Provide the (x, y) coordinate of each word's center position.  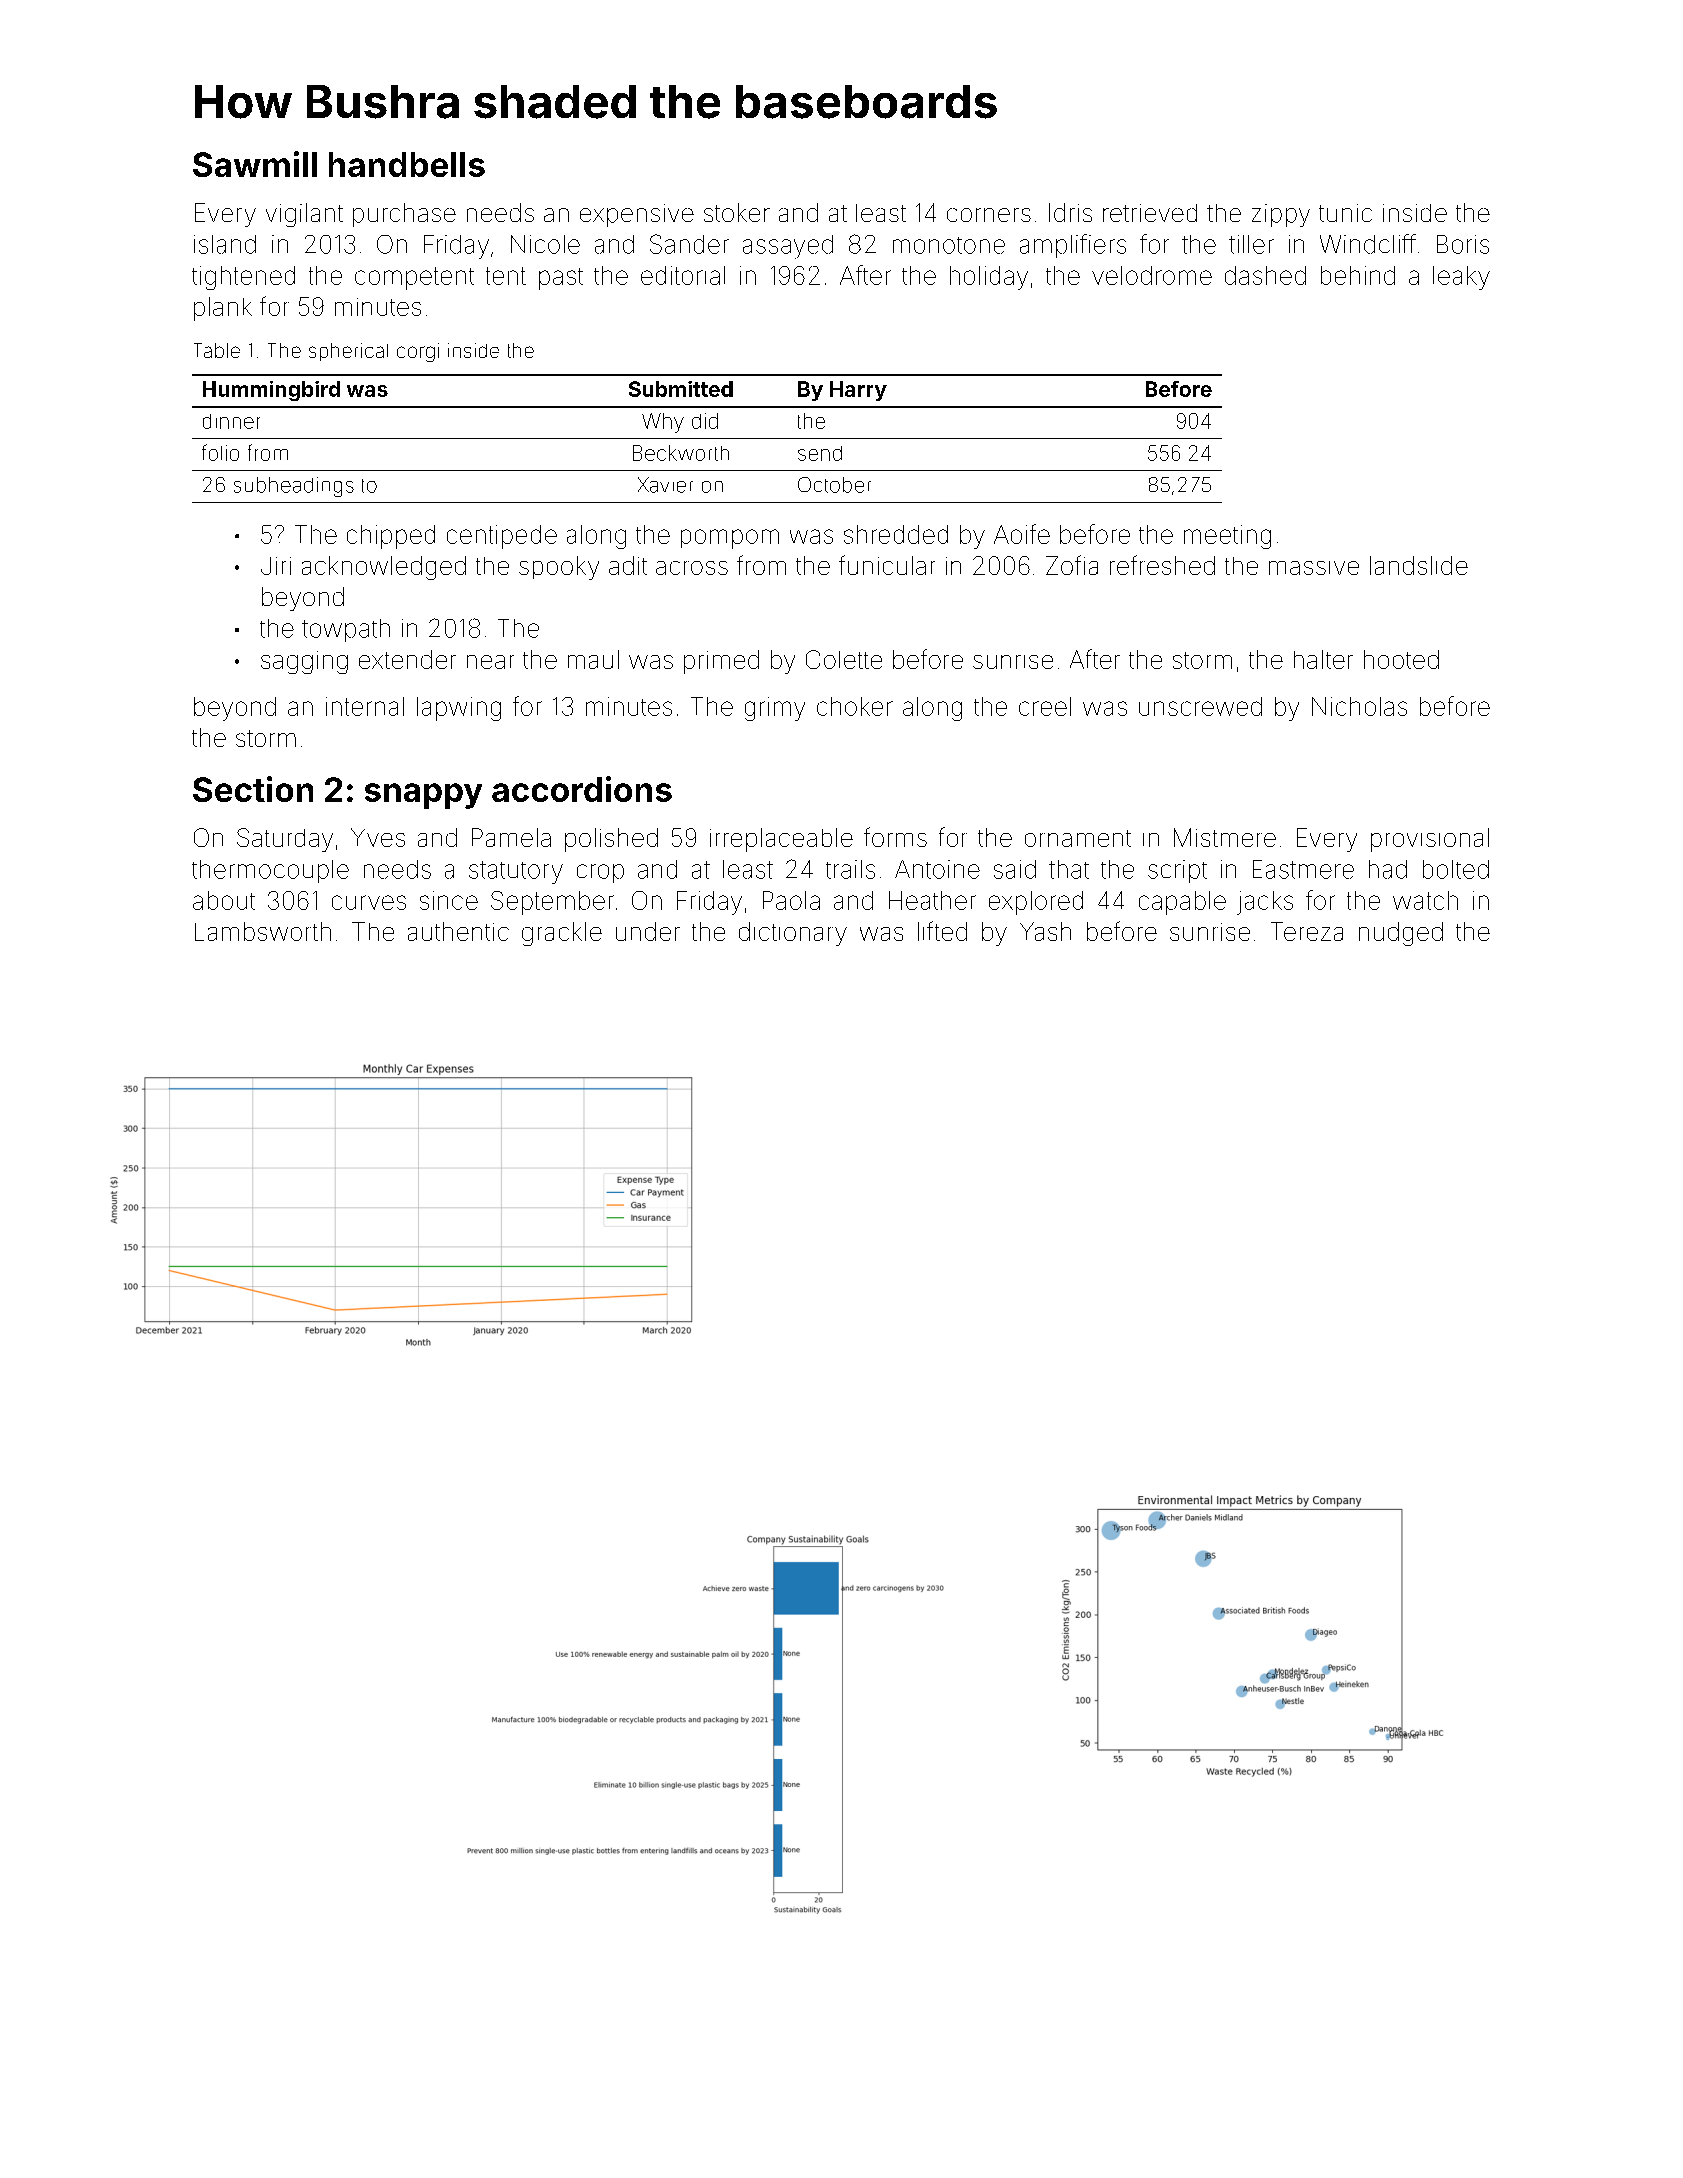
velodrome (1152, 275)
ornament (1078, 838)
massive (1314, 568)
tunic (1345, 213)
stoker (737, 212)
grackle (562, 934)
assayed (788, 247)
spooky (559, 568)
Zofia (1072, 565)
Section (253, 789)
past (561, 279)
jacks (1265, 903)
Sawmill (255, 164)
